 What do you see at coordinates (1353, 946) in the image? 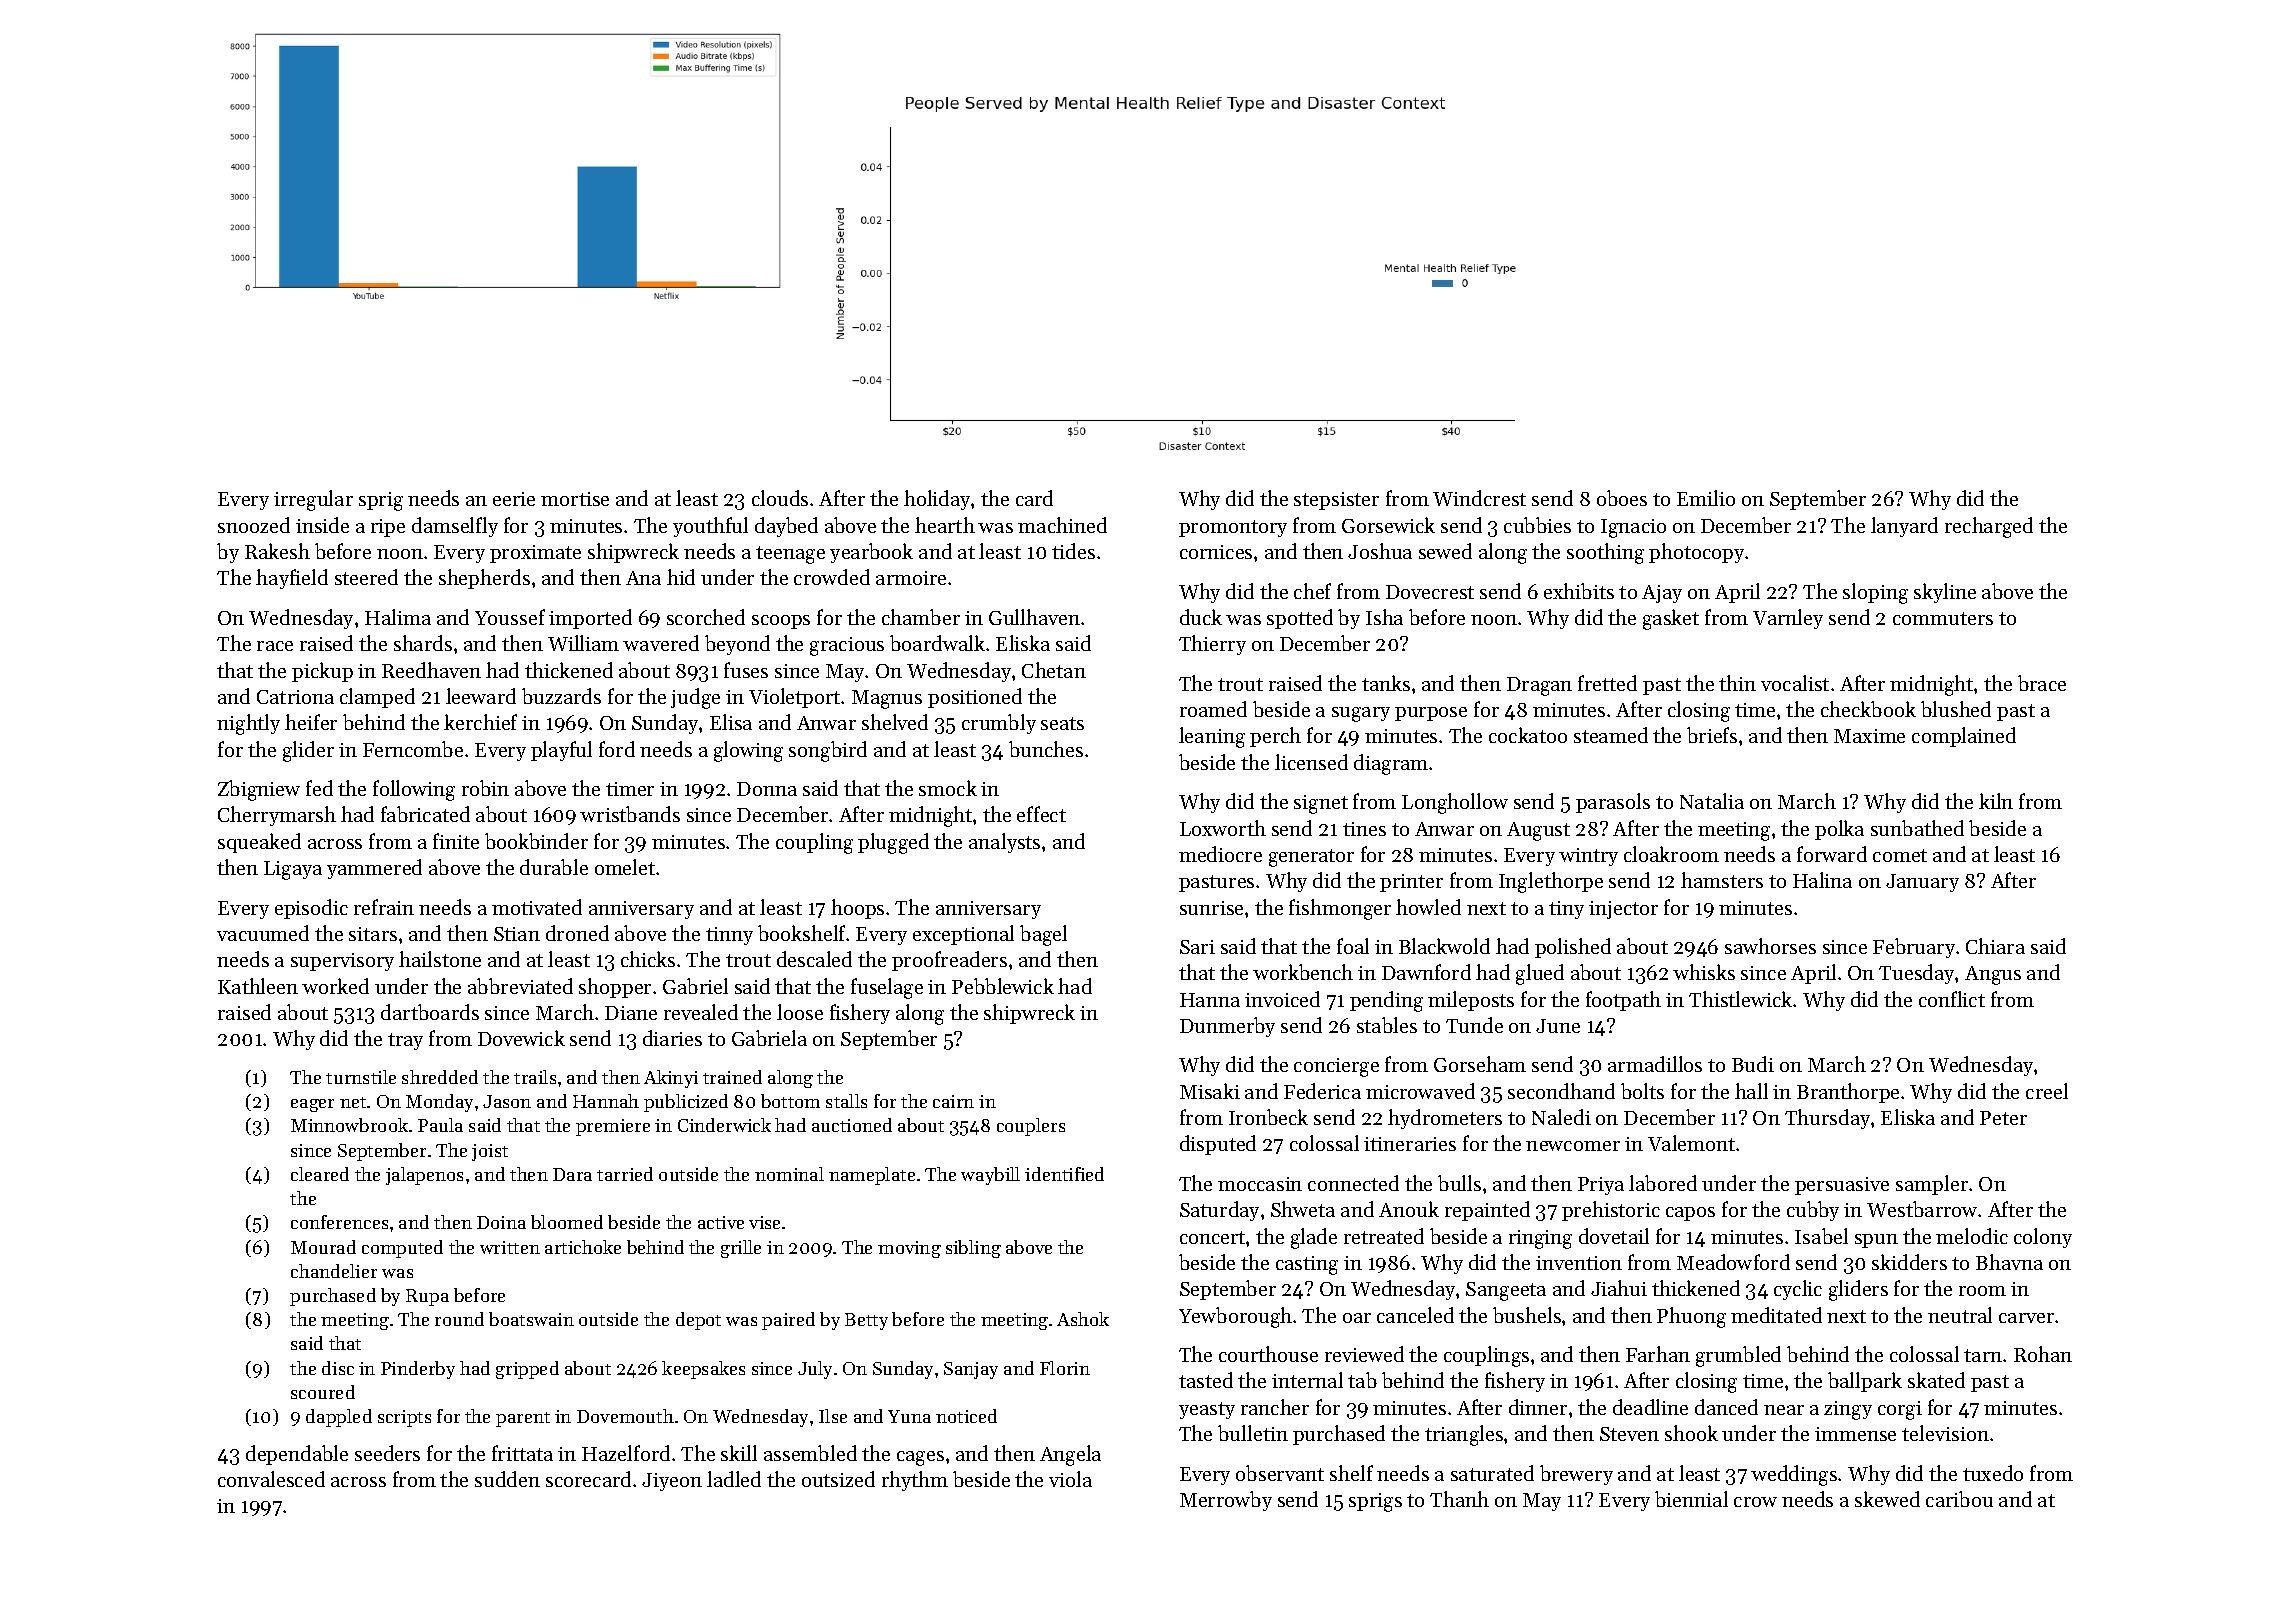
I see `foal` at bounding box center [1353, 946].
